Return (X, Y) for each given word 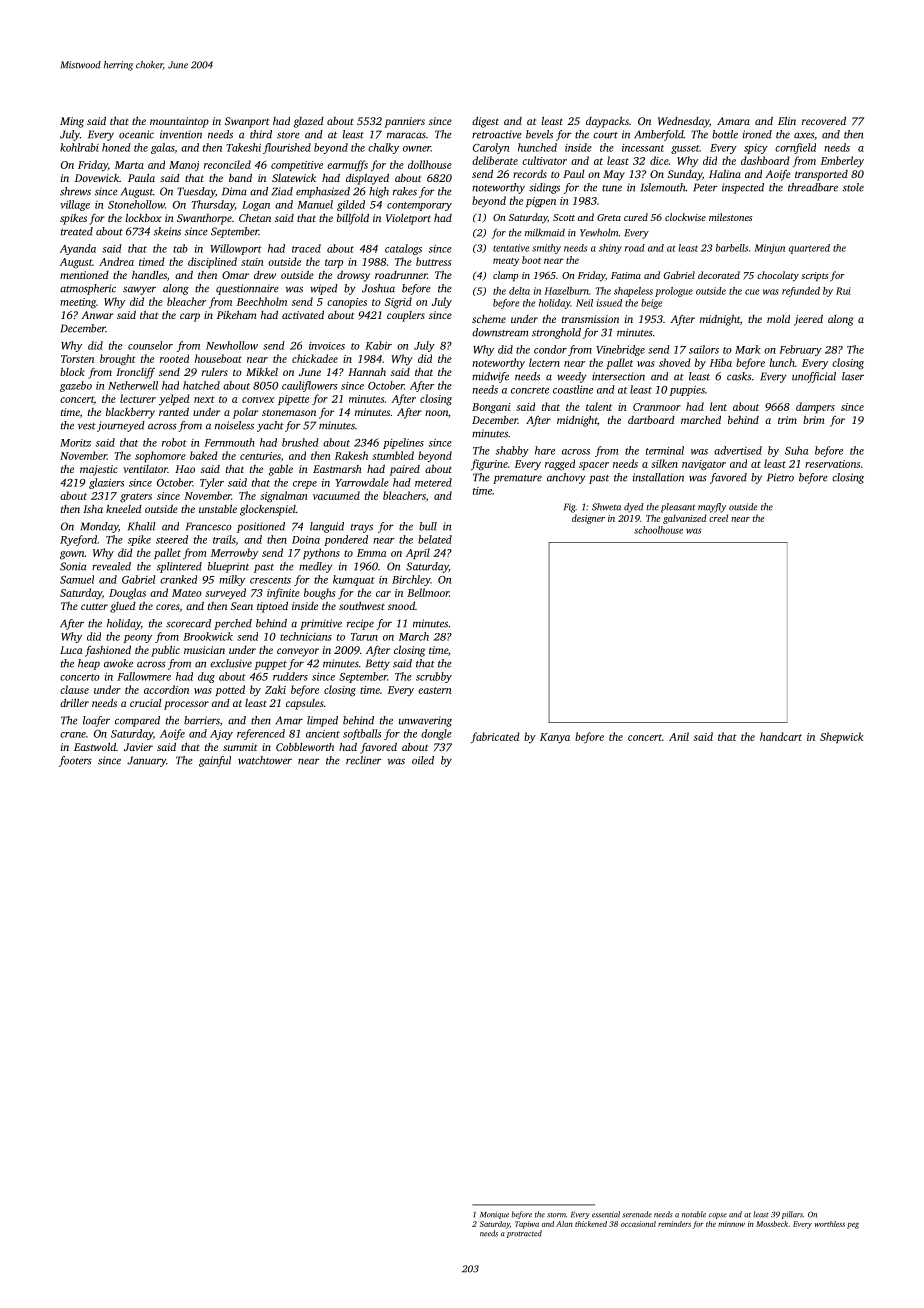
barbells (732, 248)
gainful (215, 761)
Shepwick (841, 737)
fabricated (495, 738)
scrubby (434, 677)
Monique (494, 1215)
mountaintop (179, 122)
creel (718, 518)
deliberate (495, 160)
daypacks (607, 122)
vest (87, 426)
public (165, 651)
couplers (406, 316)
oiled (423, 760)
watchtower (265, 760)
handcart (781, 736)
